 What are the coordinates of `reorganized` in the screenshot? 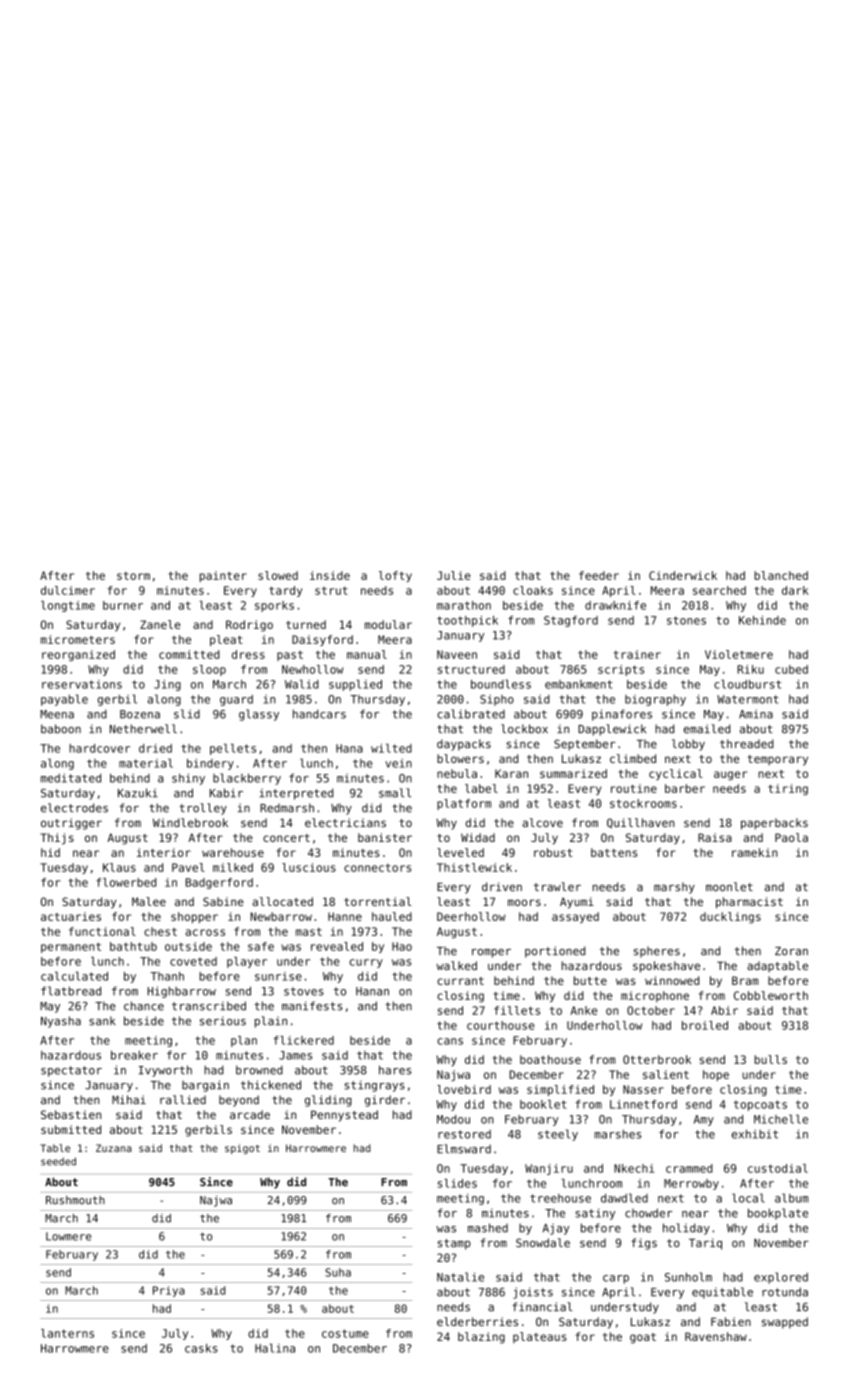 It's located at (78, 655).
